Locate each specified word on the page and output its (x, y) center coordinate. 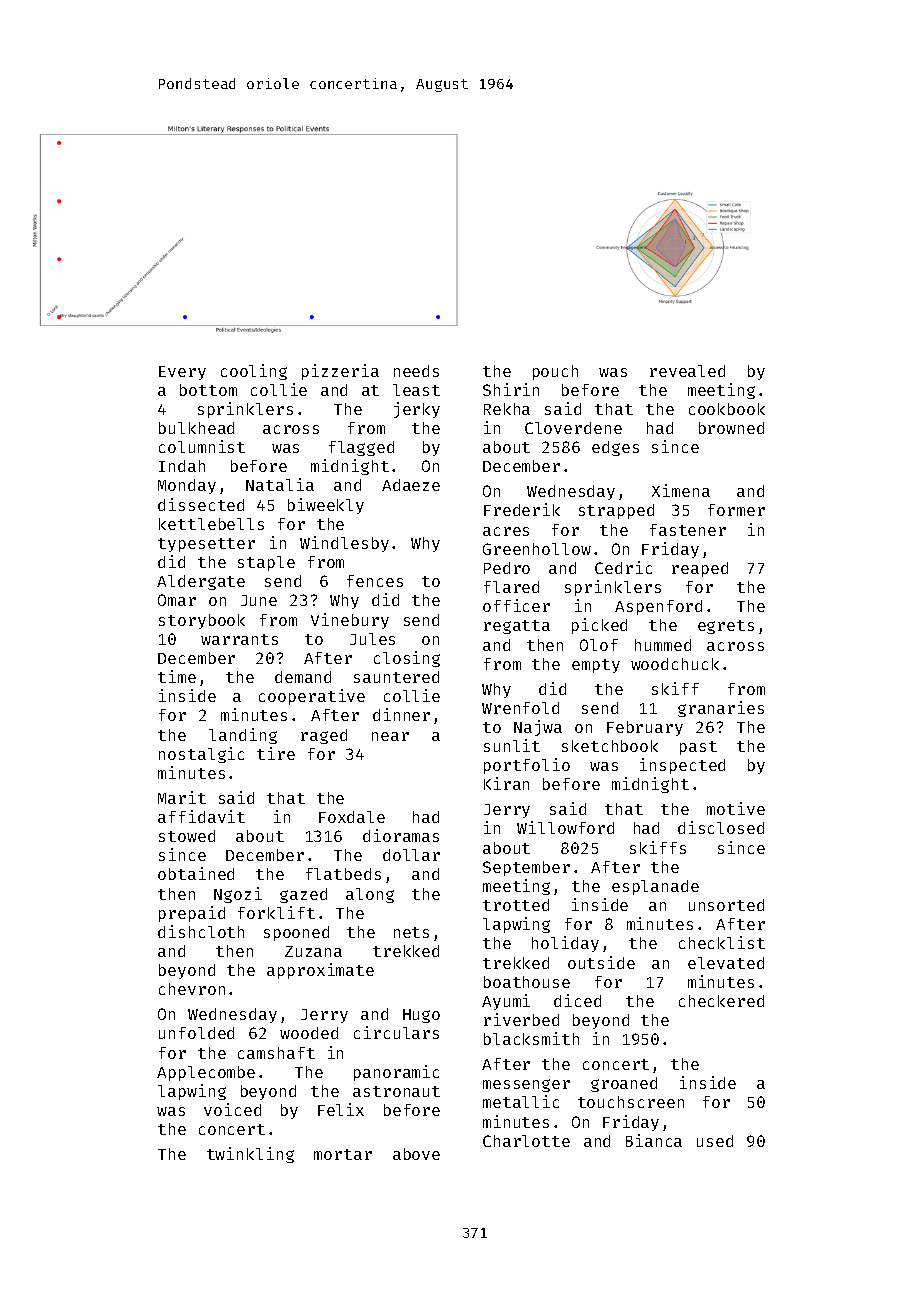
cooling (254, 372)
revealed (687, 371)
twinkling (250, 1155)
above (416, 1154)
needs (416, 371)
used (715, 1141)
